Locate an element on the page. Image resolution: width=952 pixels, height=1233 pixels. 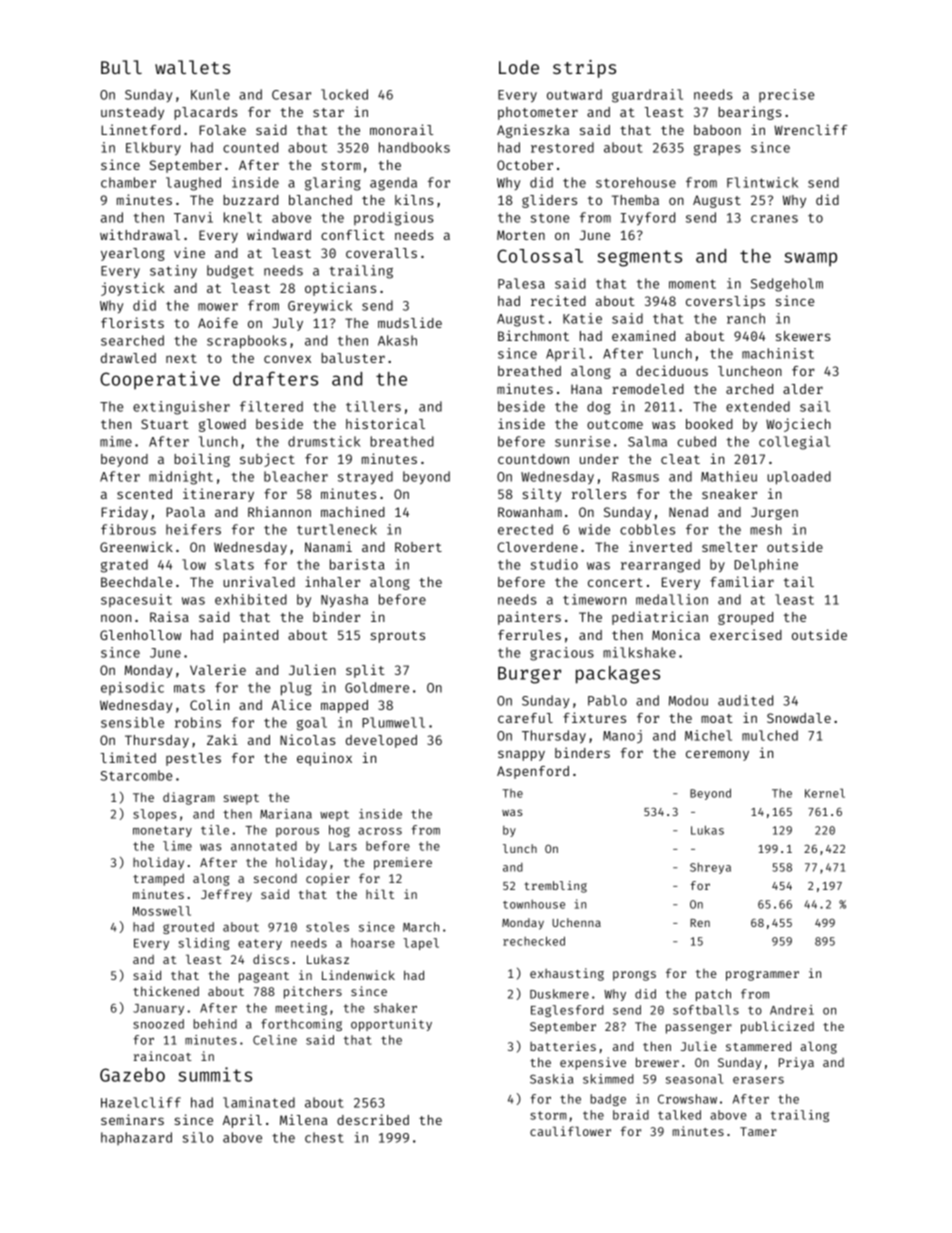
Saskia is located at coordinates (551, 1079).
